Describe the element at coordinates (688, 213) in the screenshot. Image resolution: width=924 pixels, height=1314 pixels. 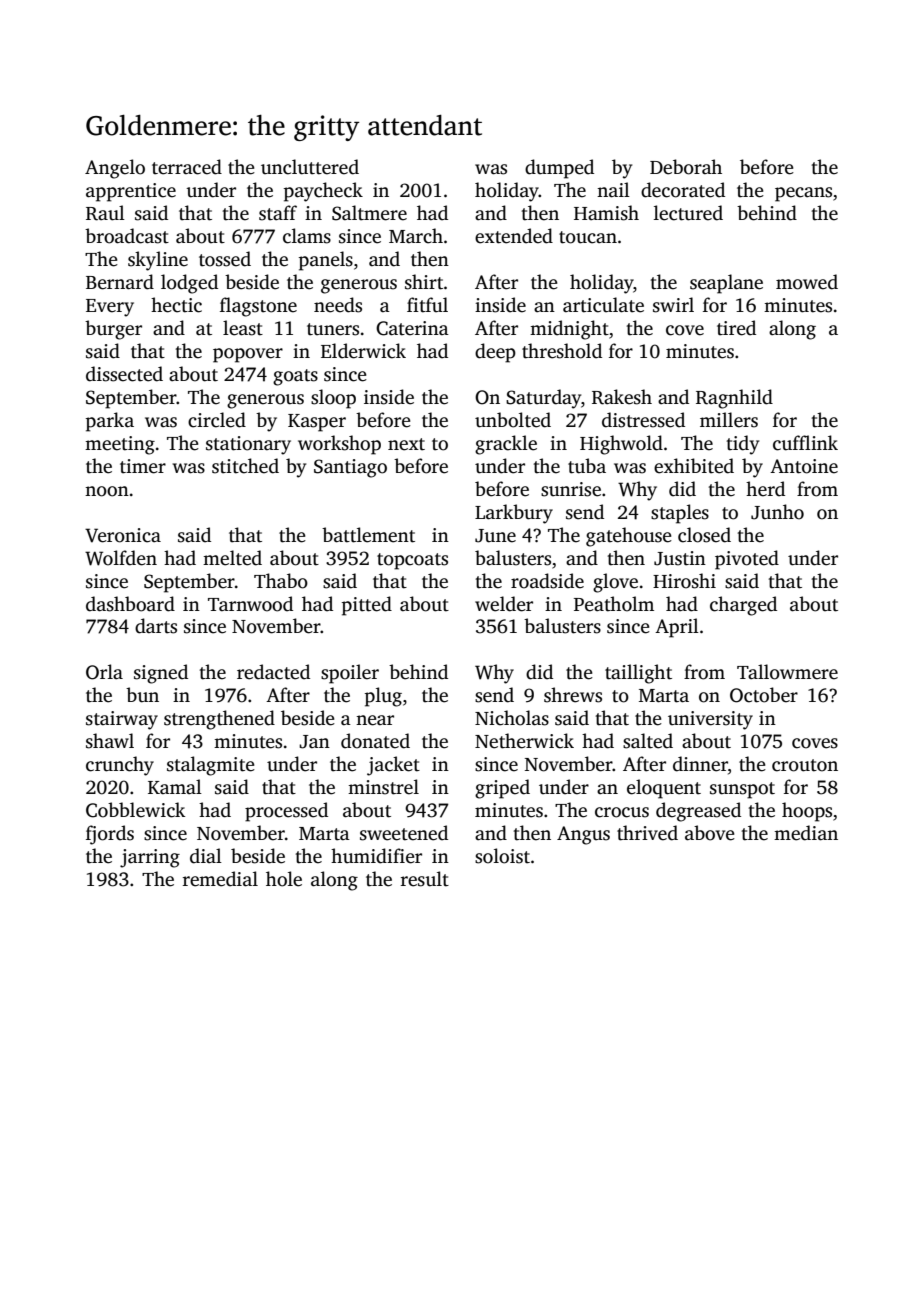
I see `lectured` at that location.
